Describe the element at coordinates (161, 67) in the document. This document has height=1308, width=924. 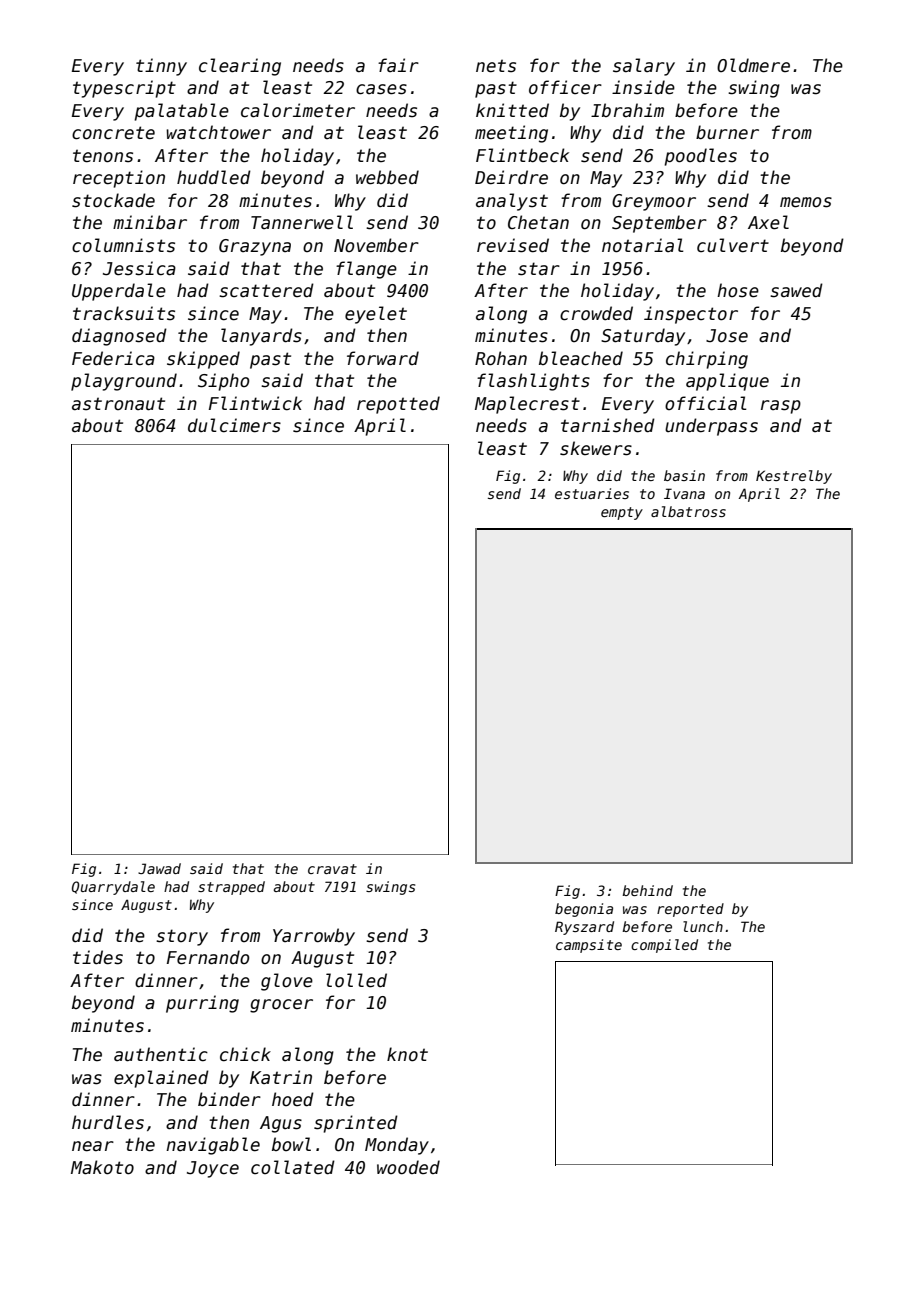
I see `tinny` at that location.
